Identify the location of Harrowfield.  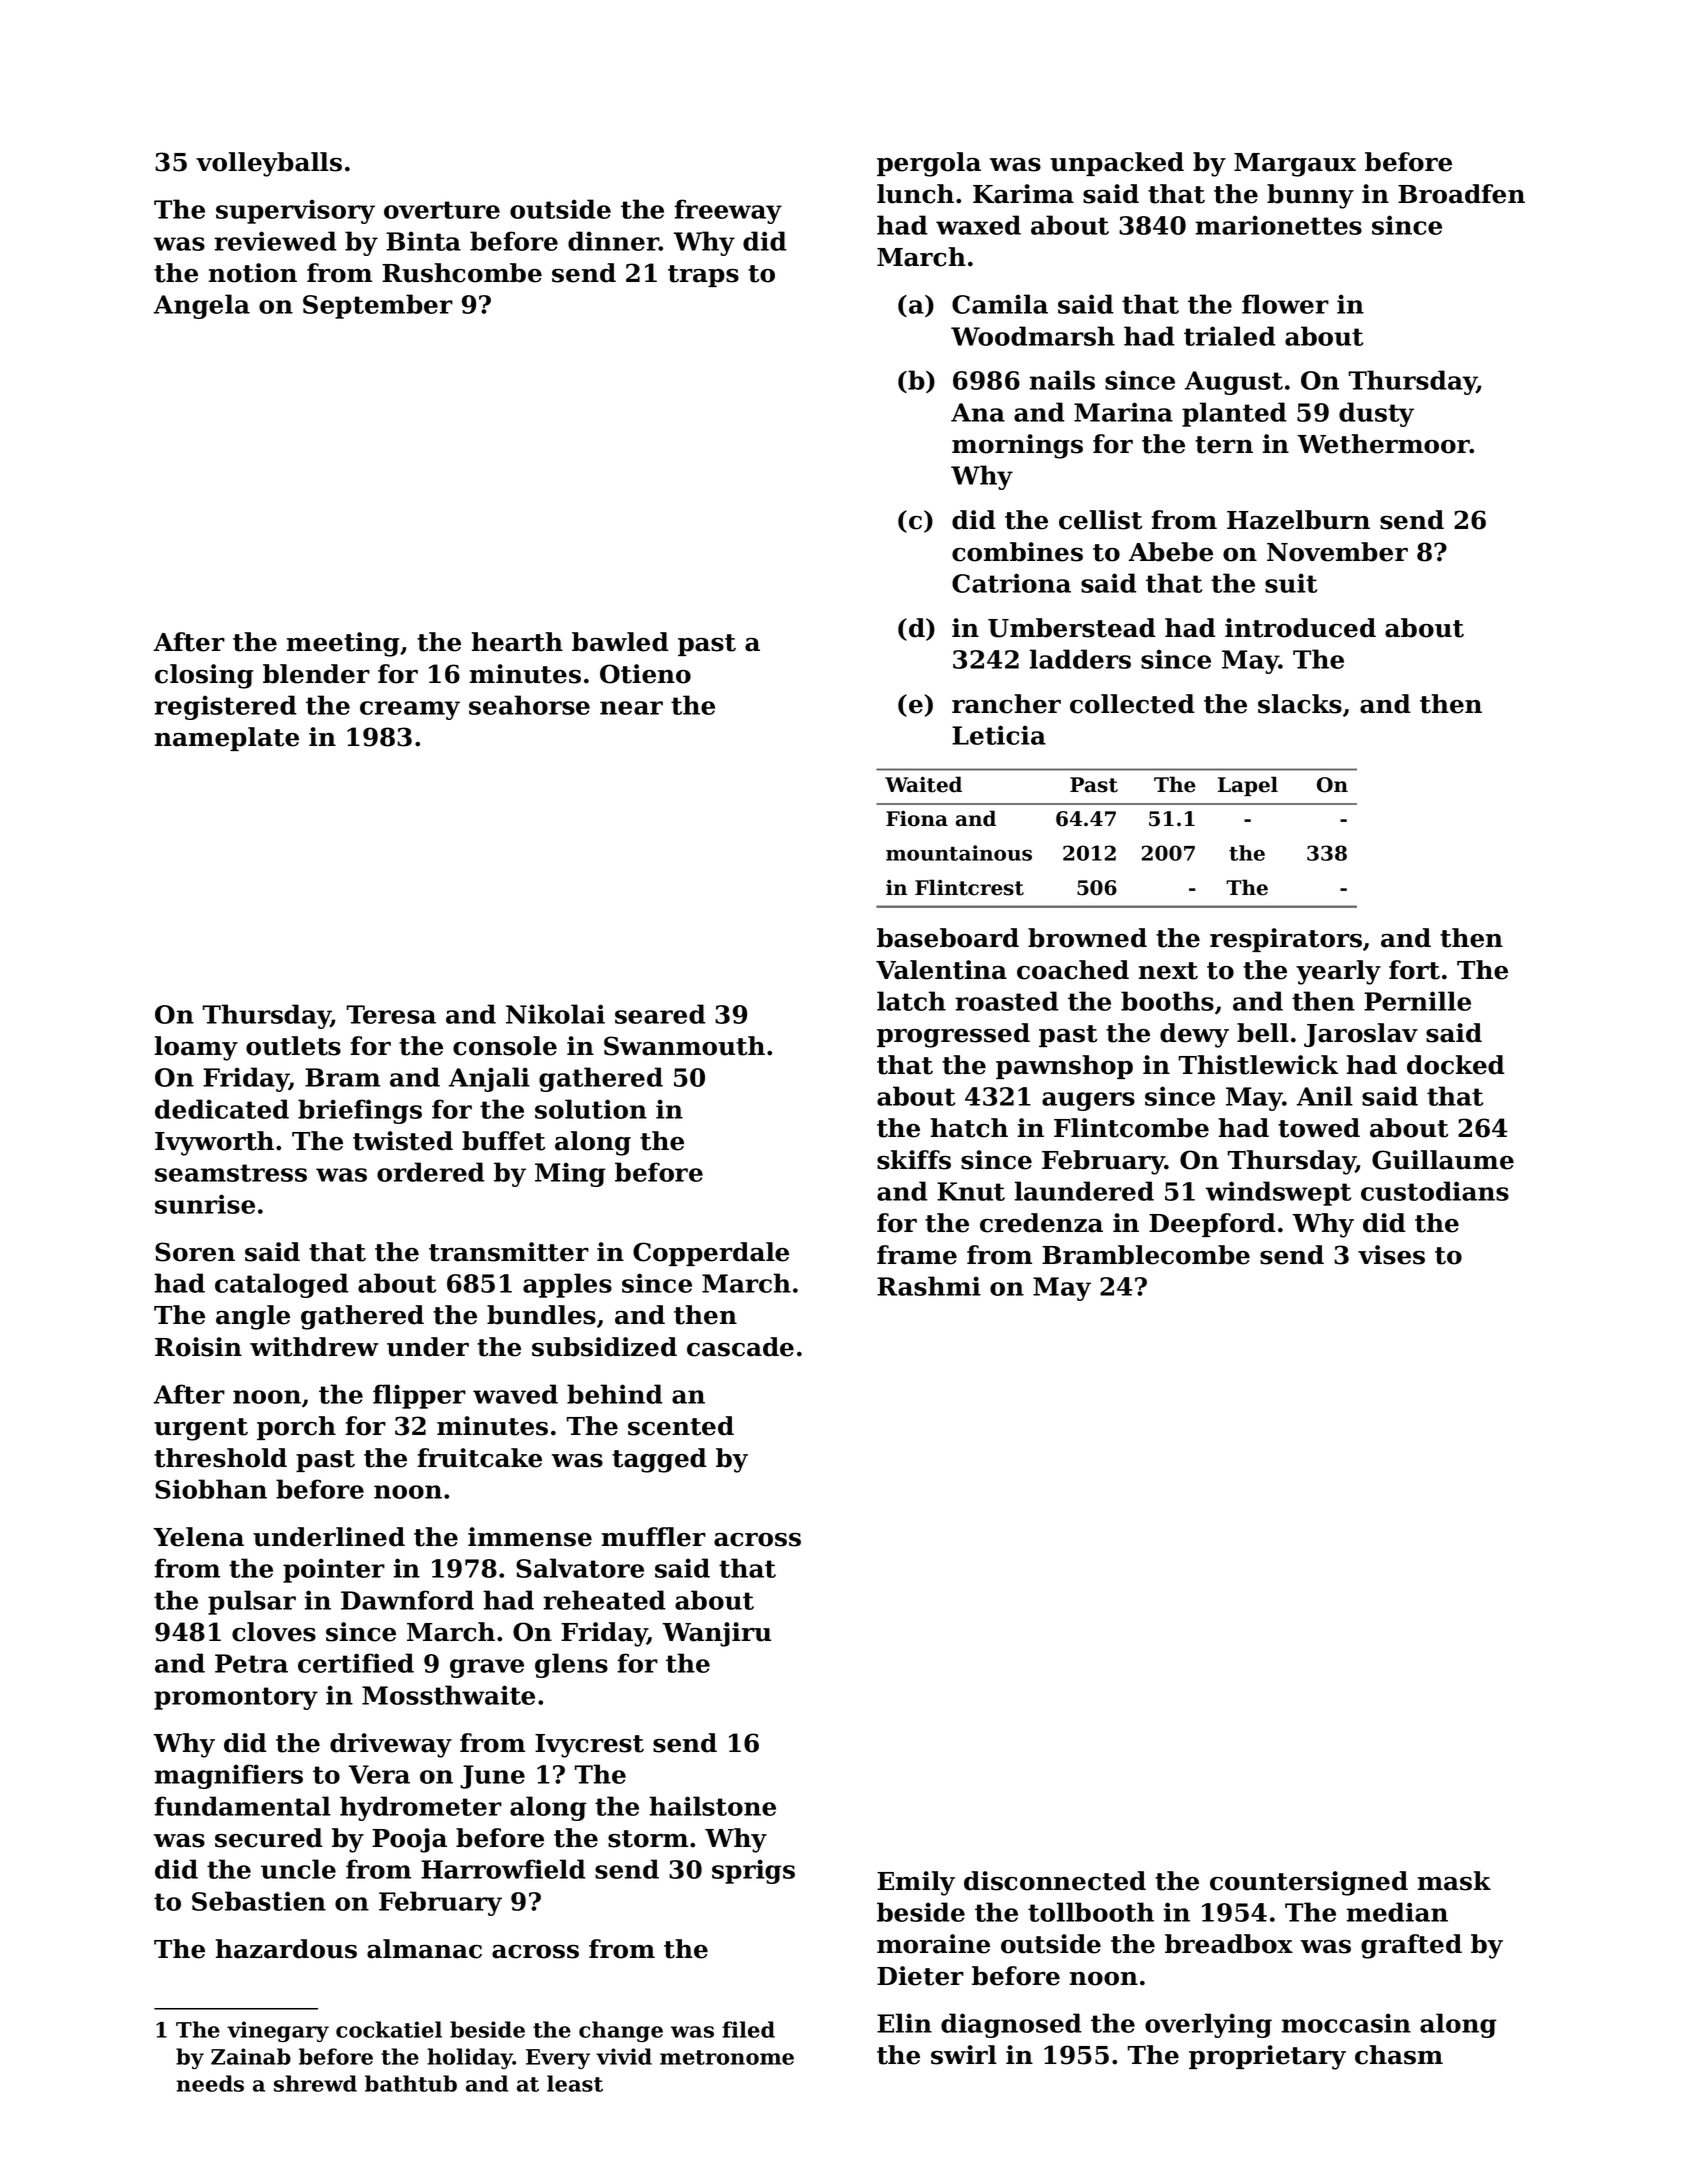
(503, 1869).
